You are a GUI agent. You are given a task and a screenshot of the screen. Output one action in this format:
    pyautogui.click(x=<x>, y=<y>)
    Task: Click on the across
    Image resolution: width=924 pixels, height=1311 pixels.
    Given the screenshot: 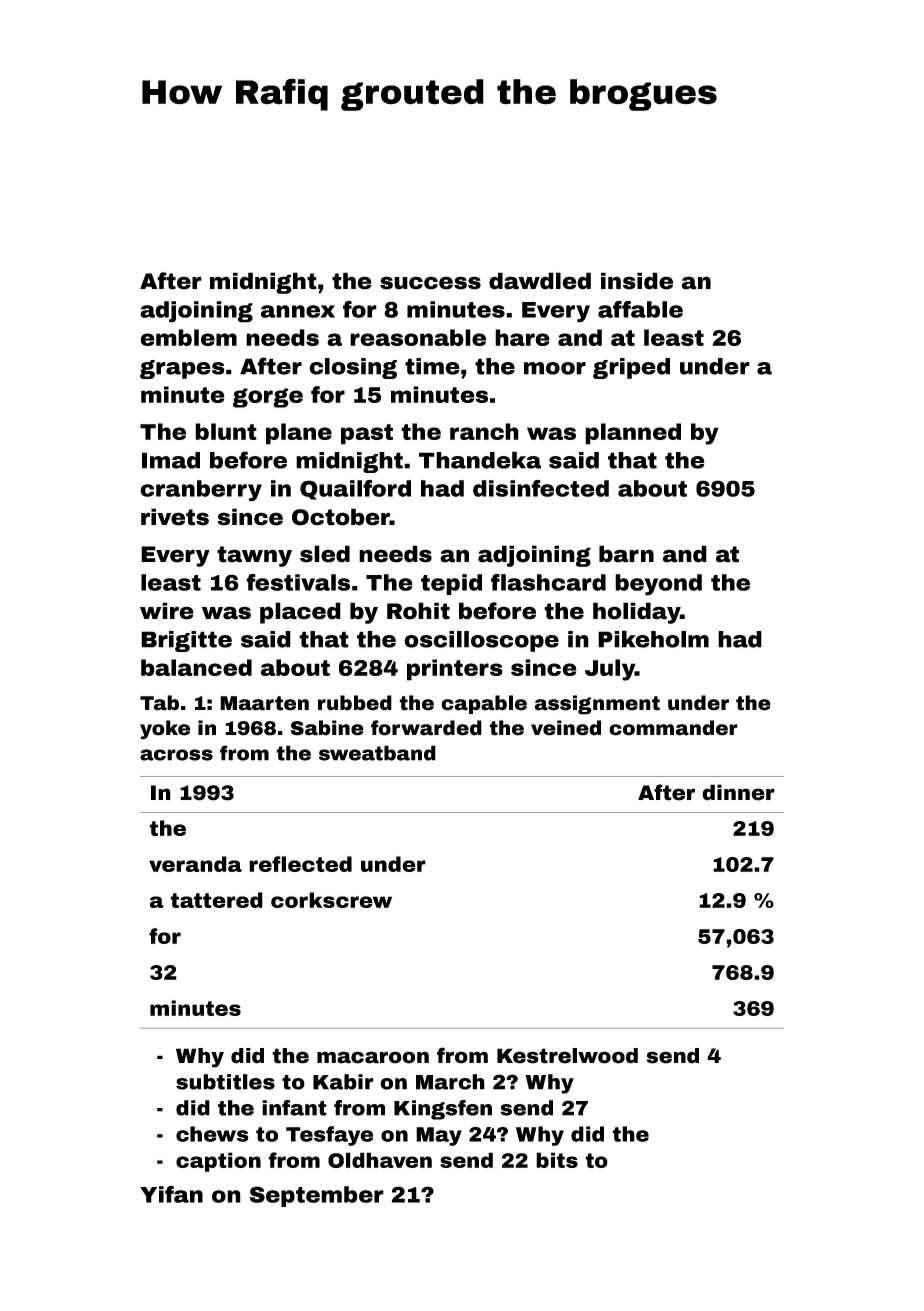 What is the action you would take?
    pyautogui.click(x=176, y=755)
